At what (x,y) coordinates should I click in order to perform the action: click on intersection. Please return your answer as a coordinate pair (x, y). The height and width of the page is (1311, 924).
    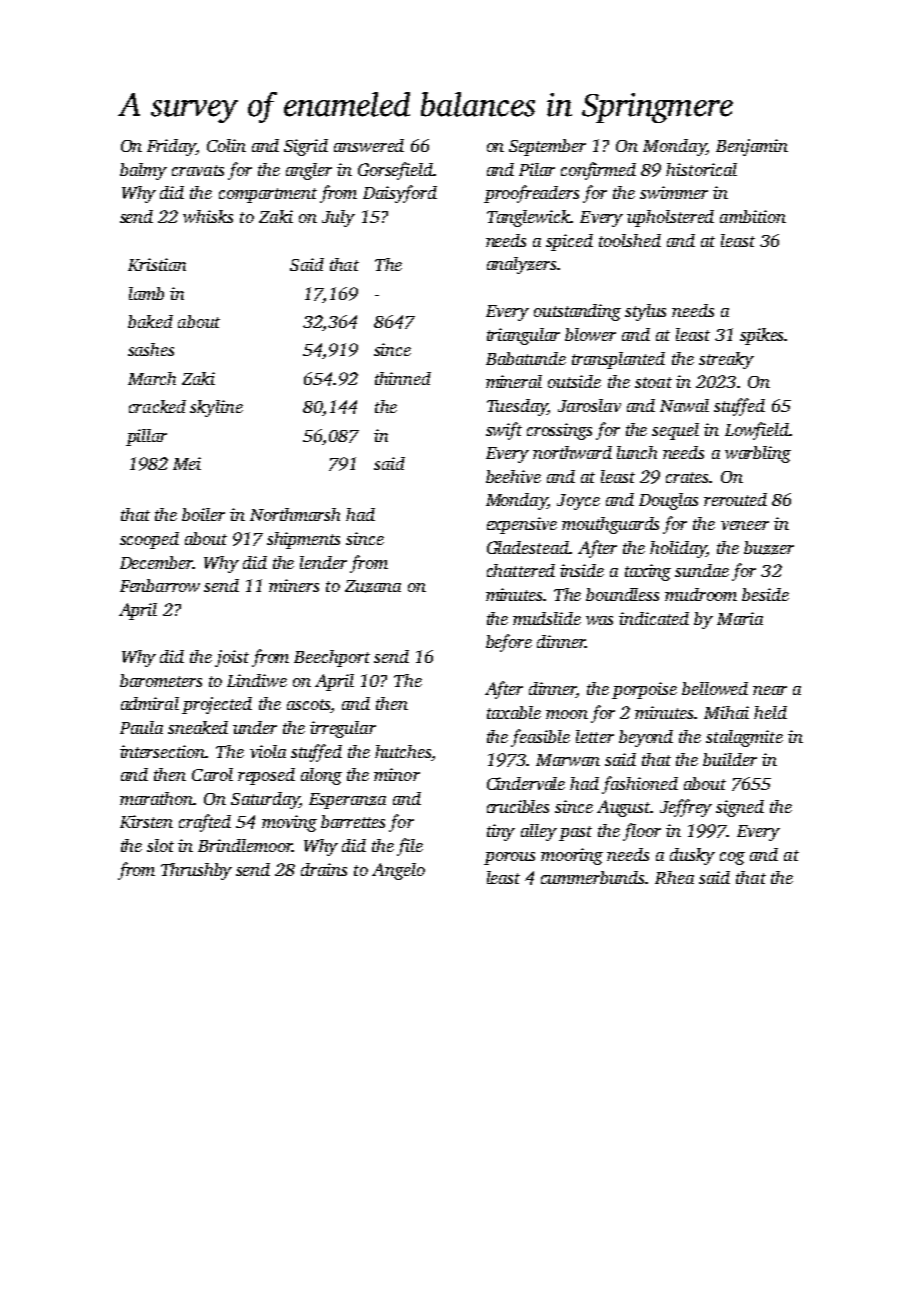
    Looking at the image, I should click on (163, 751).
